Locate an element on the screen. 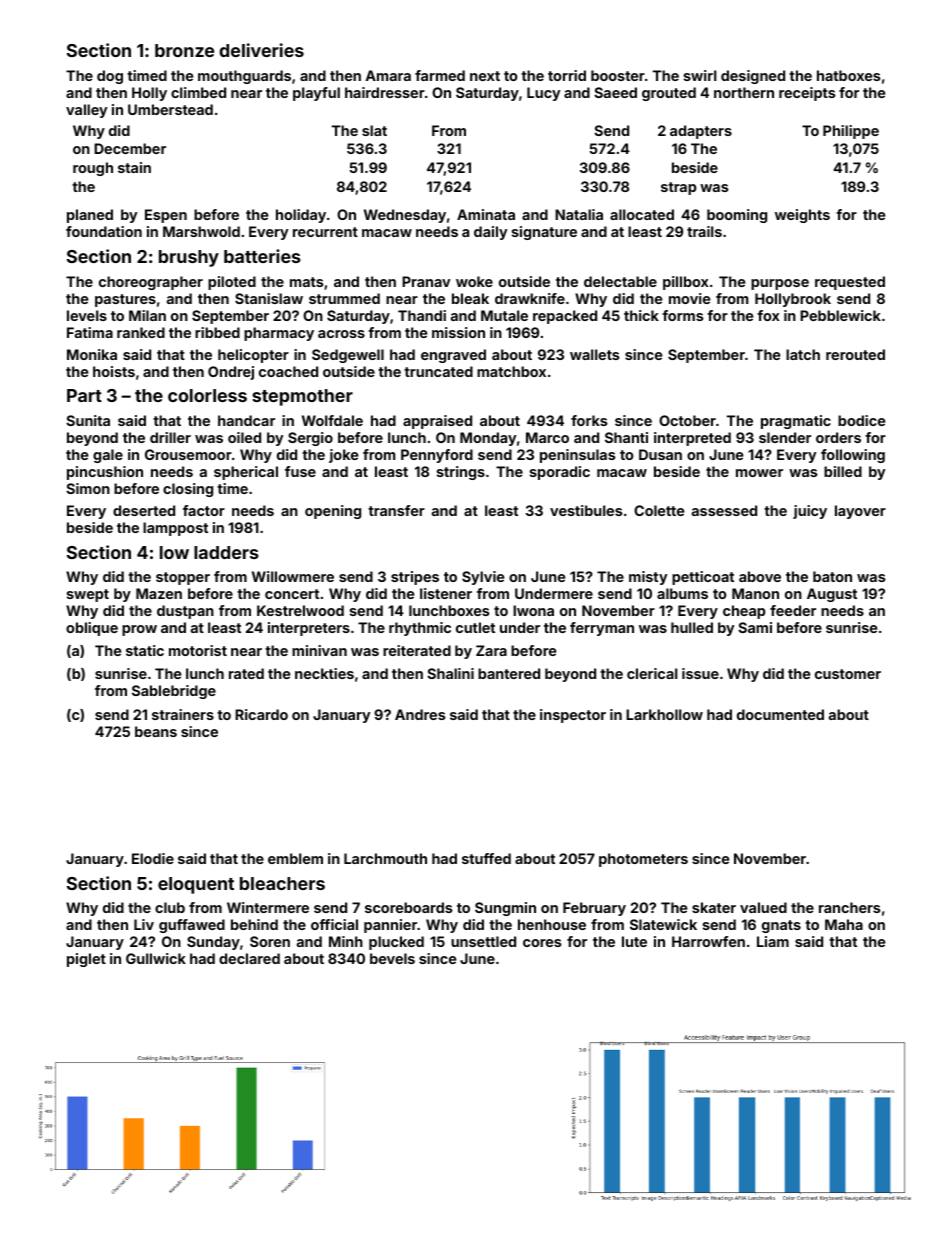  rerouted is located at coordinates (855, 354).
